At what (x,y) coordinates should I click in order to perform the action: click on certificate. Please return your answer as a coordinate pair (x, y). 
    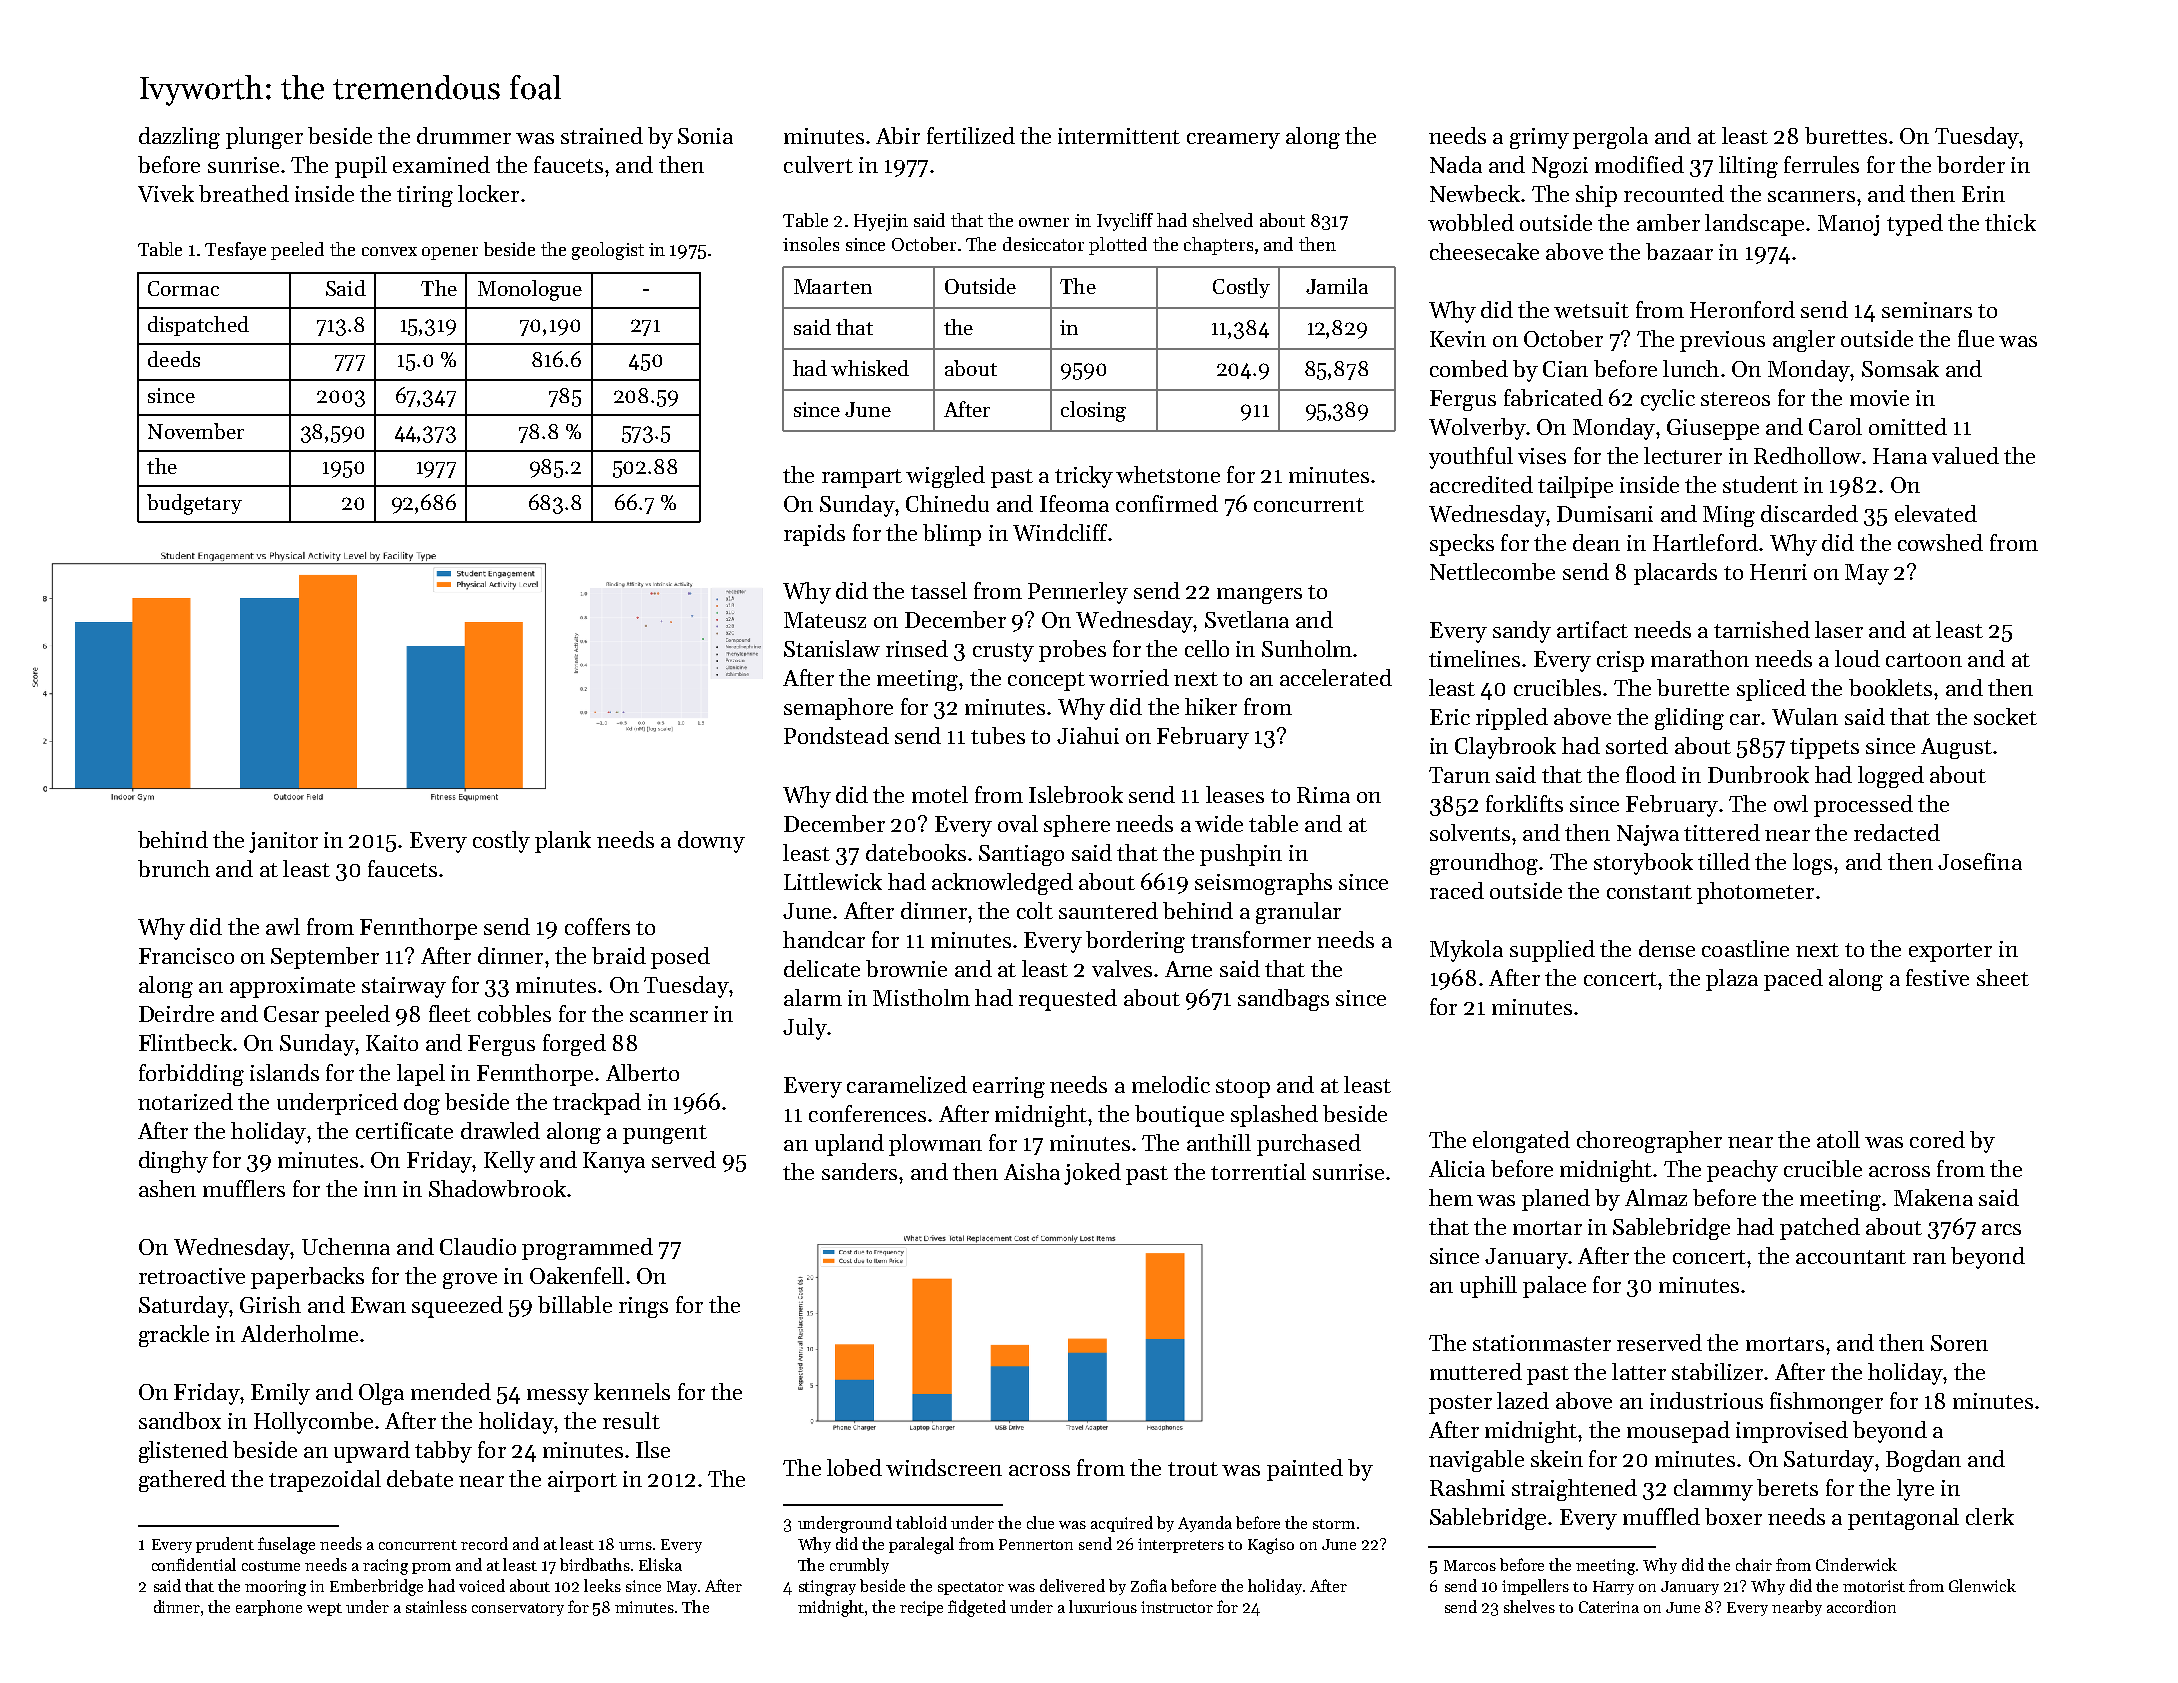
    Looking at the image, I should click on (404, 1130).
